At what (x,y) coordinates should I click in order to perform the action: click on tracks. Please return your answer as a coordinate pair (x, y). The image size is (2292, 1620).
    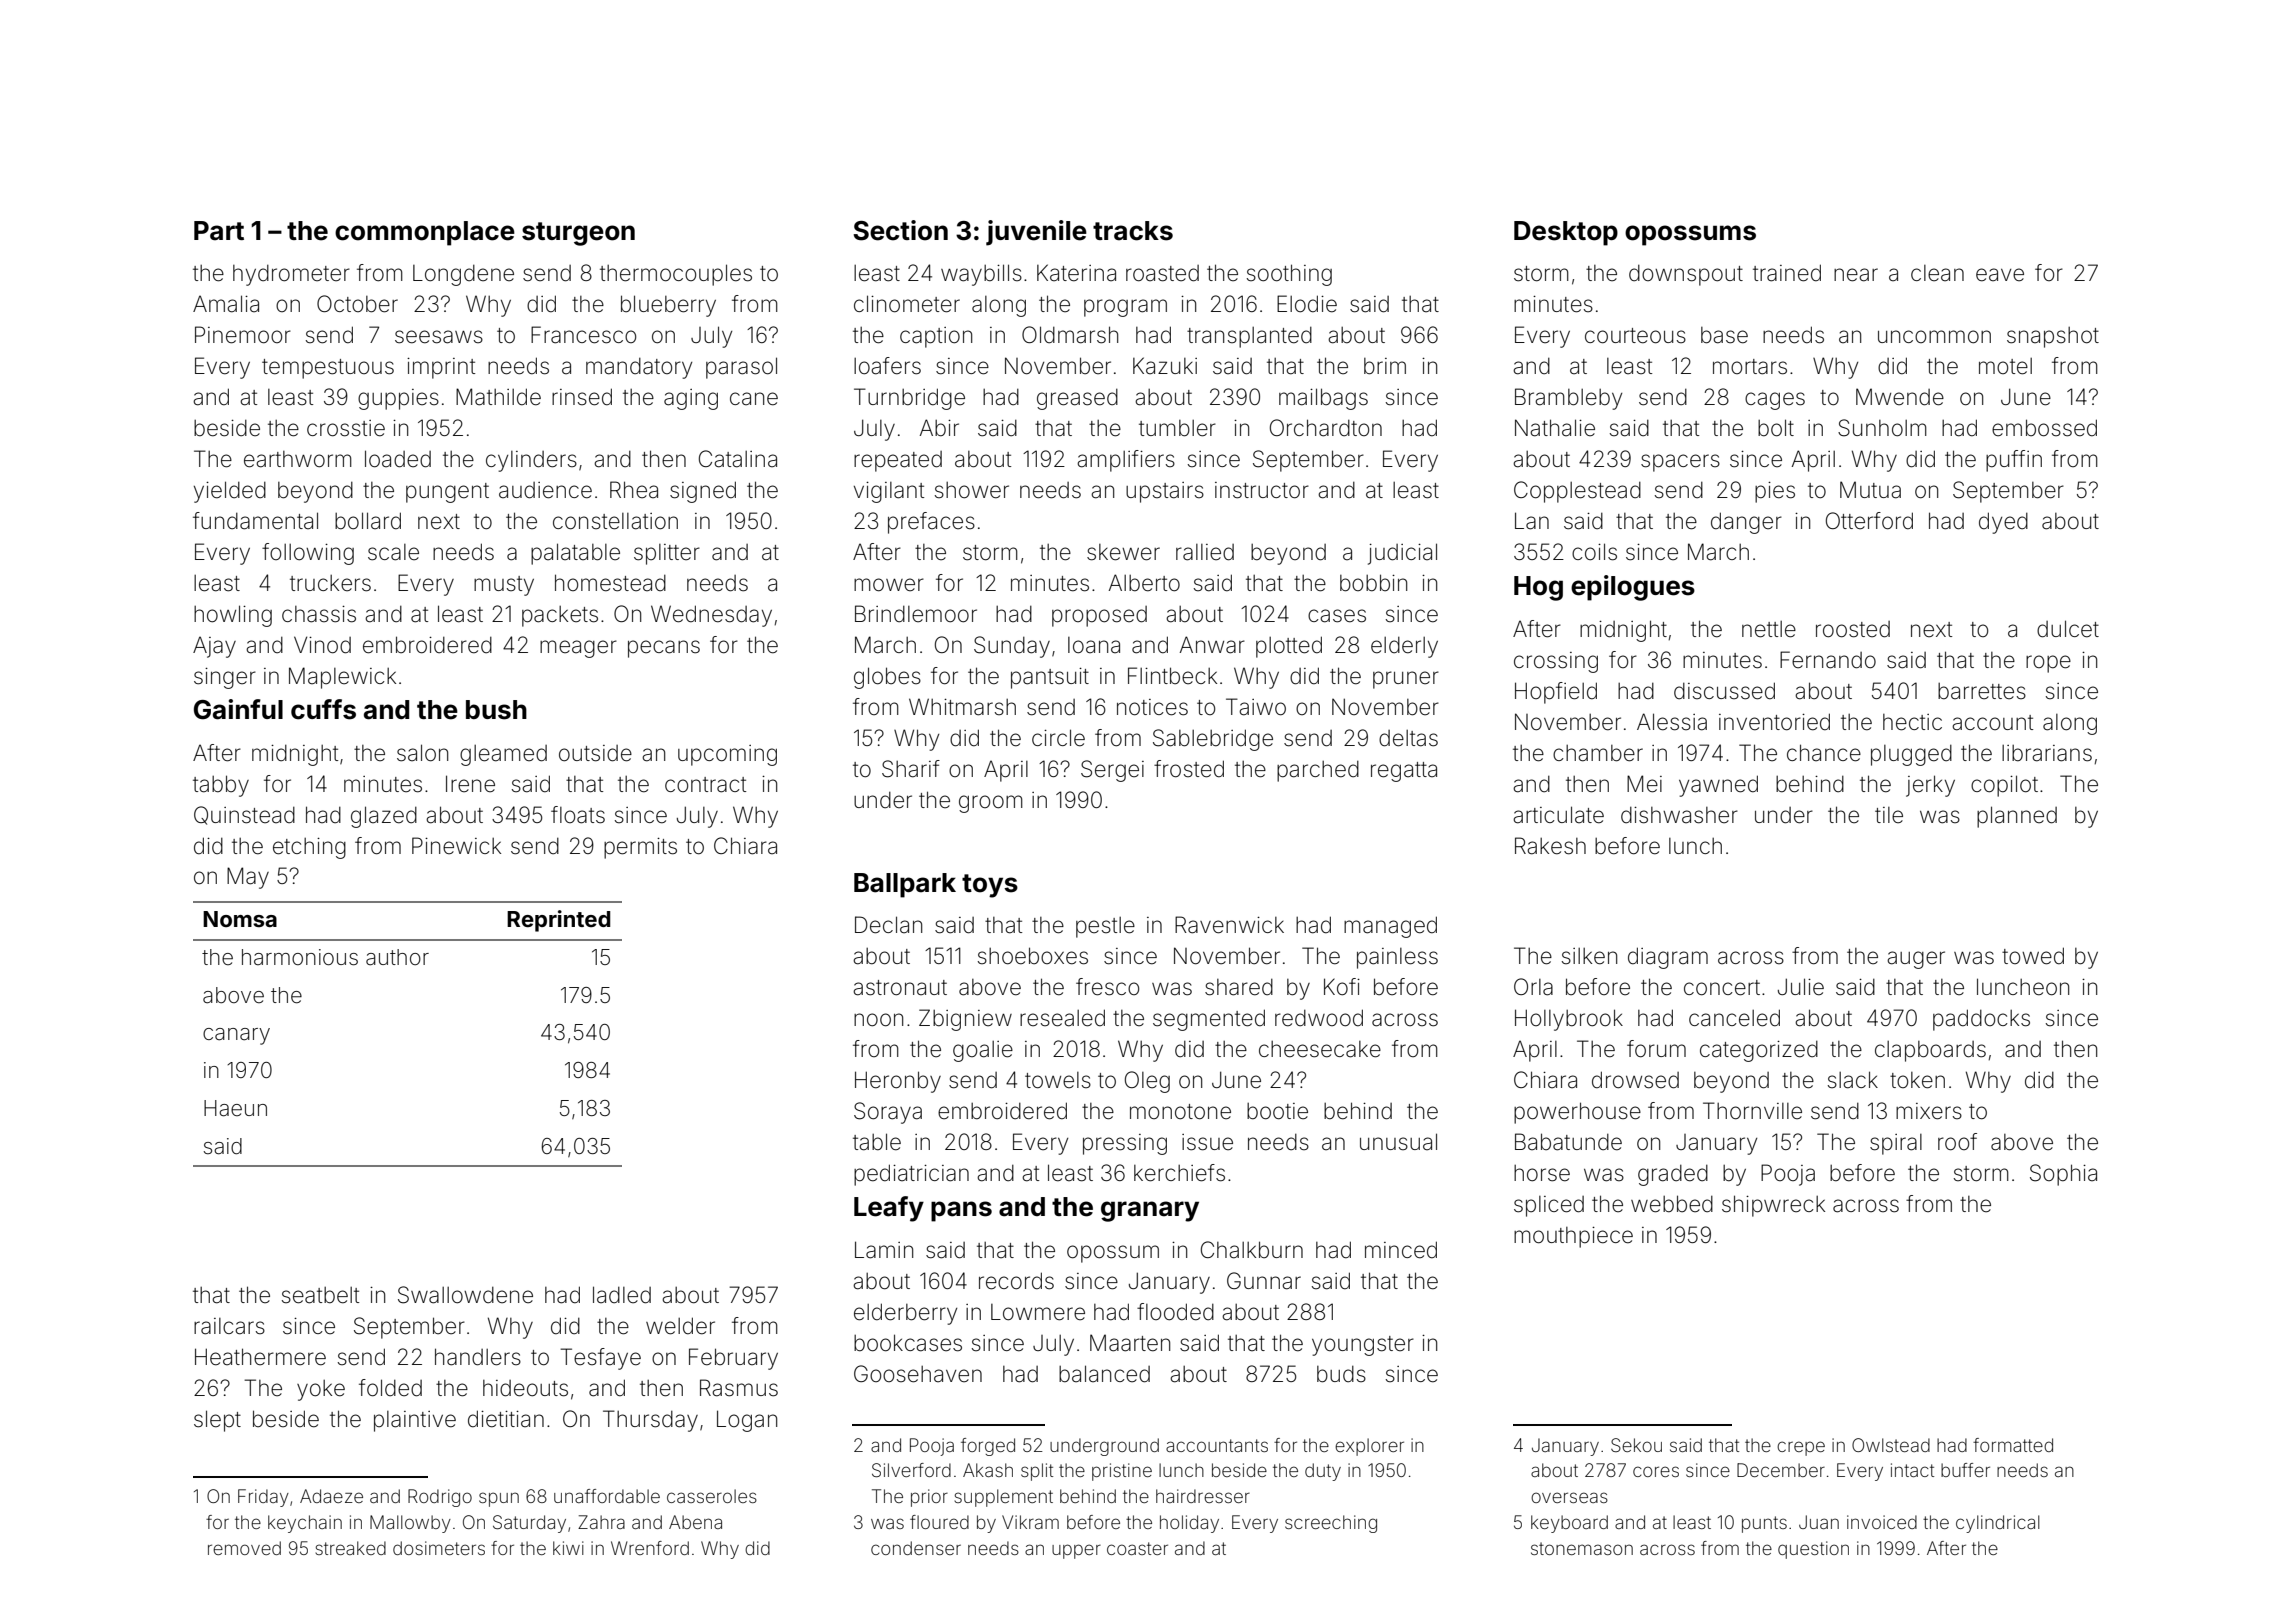
    Looking at the image, I should click on (1133, 231).
